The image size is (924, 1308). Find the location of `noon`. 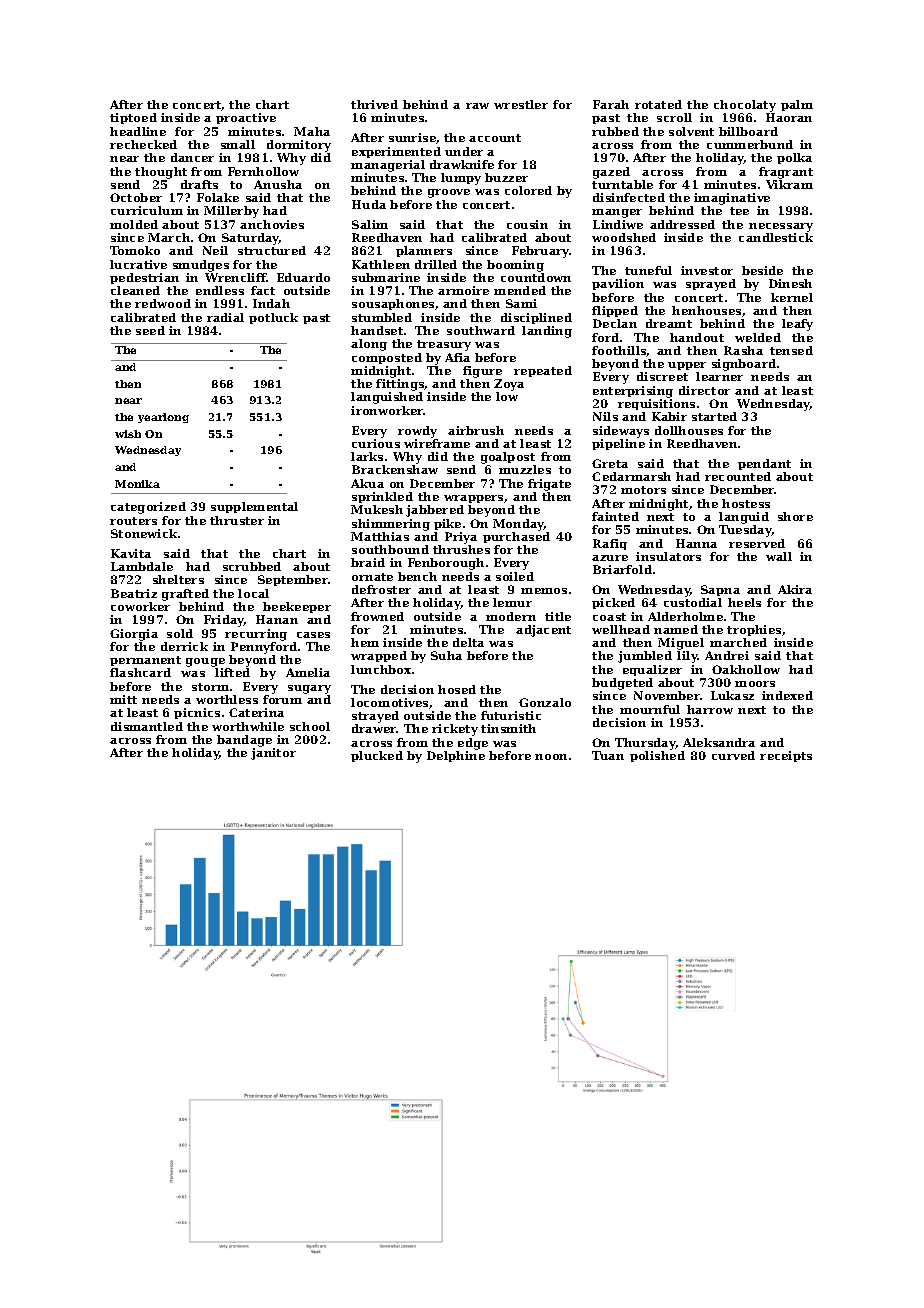

noon is located at coordinates (551, 757).
